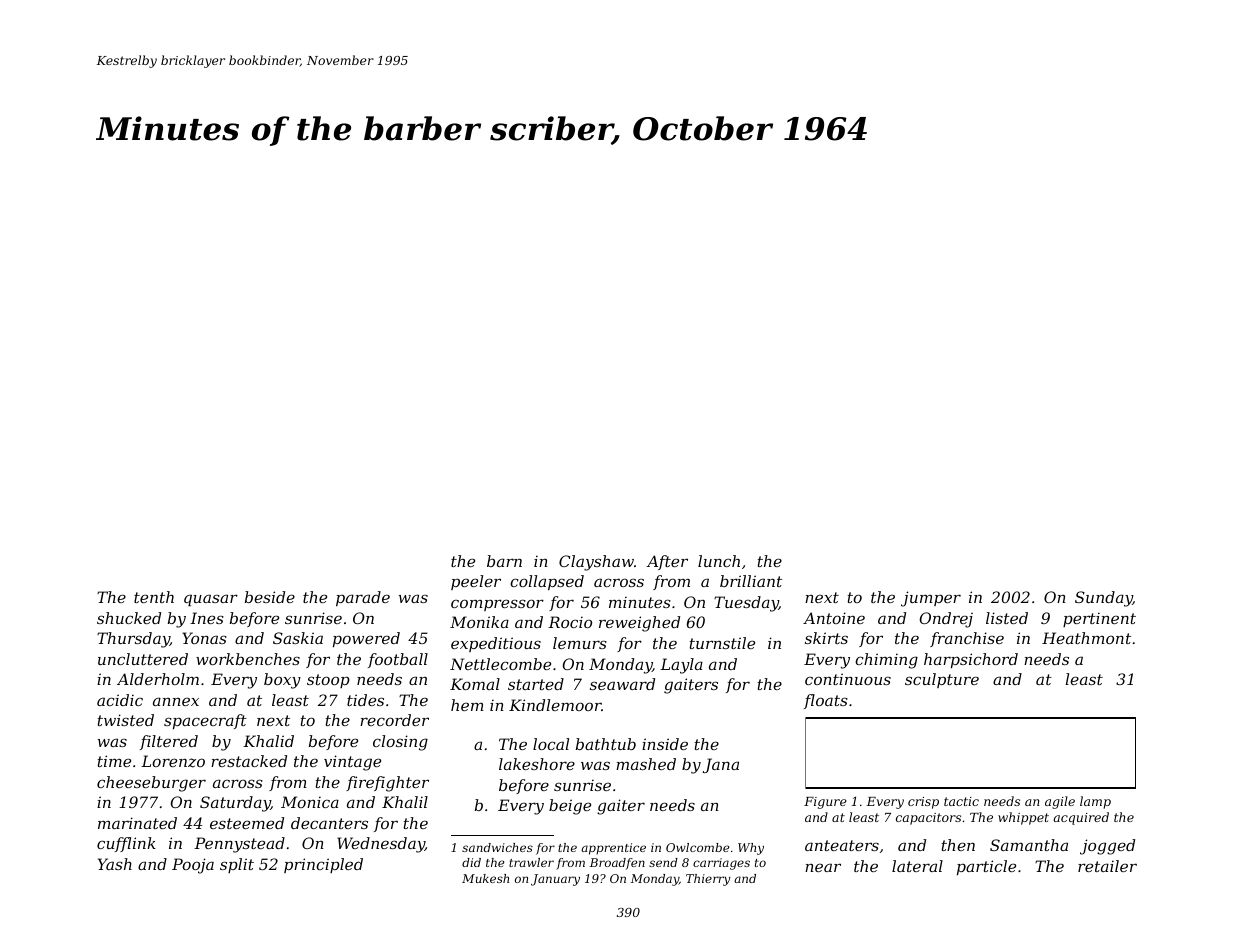 Image resolution: width=1233 pixels, height=952 pixels. I want to click on recorder, so click(394, 720).
